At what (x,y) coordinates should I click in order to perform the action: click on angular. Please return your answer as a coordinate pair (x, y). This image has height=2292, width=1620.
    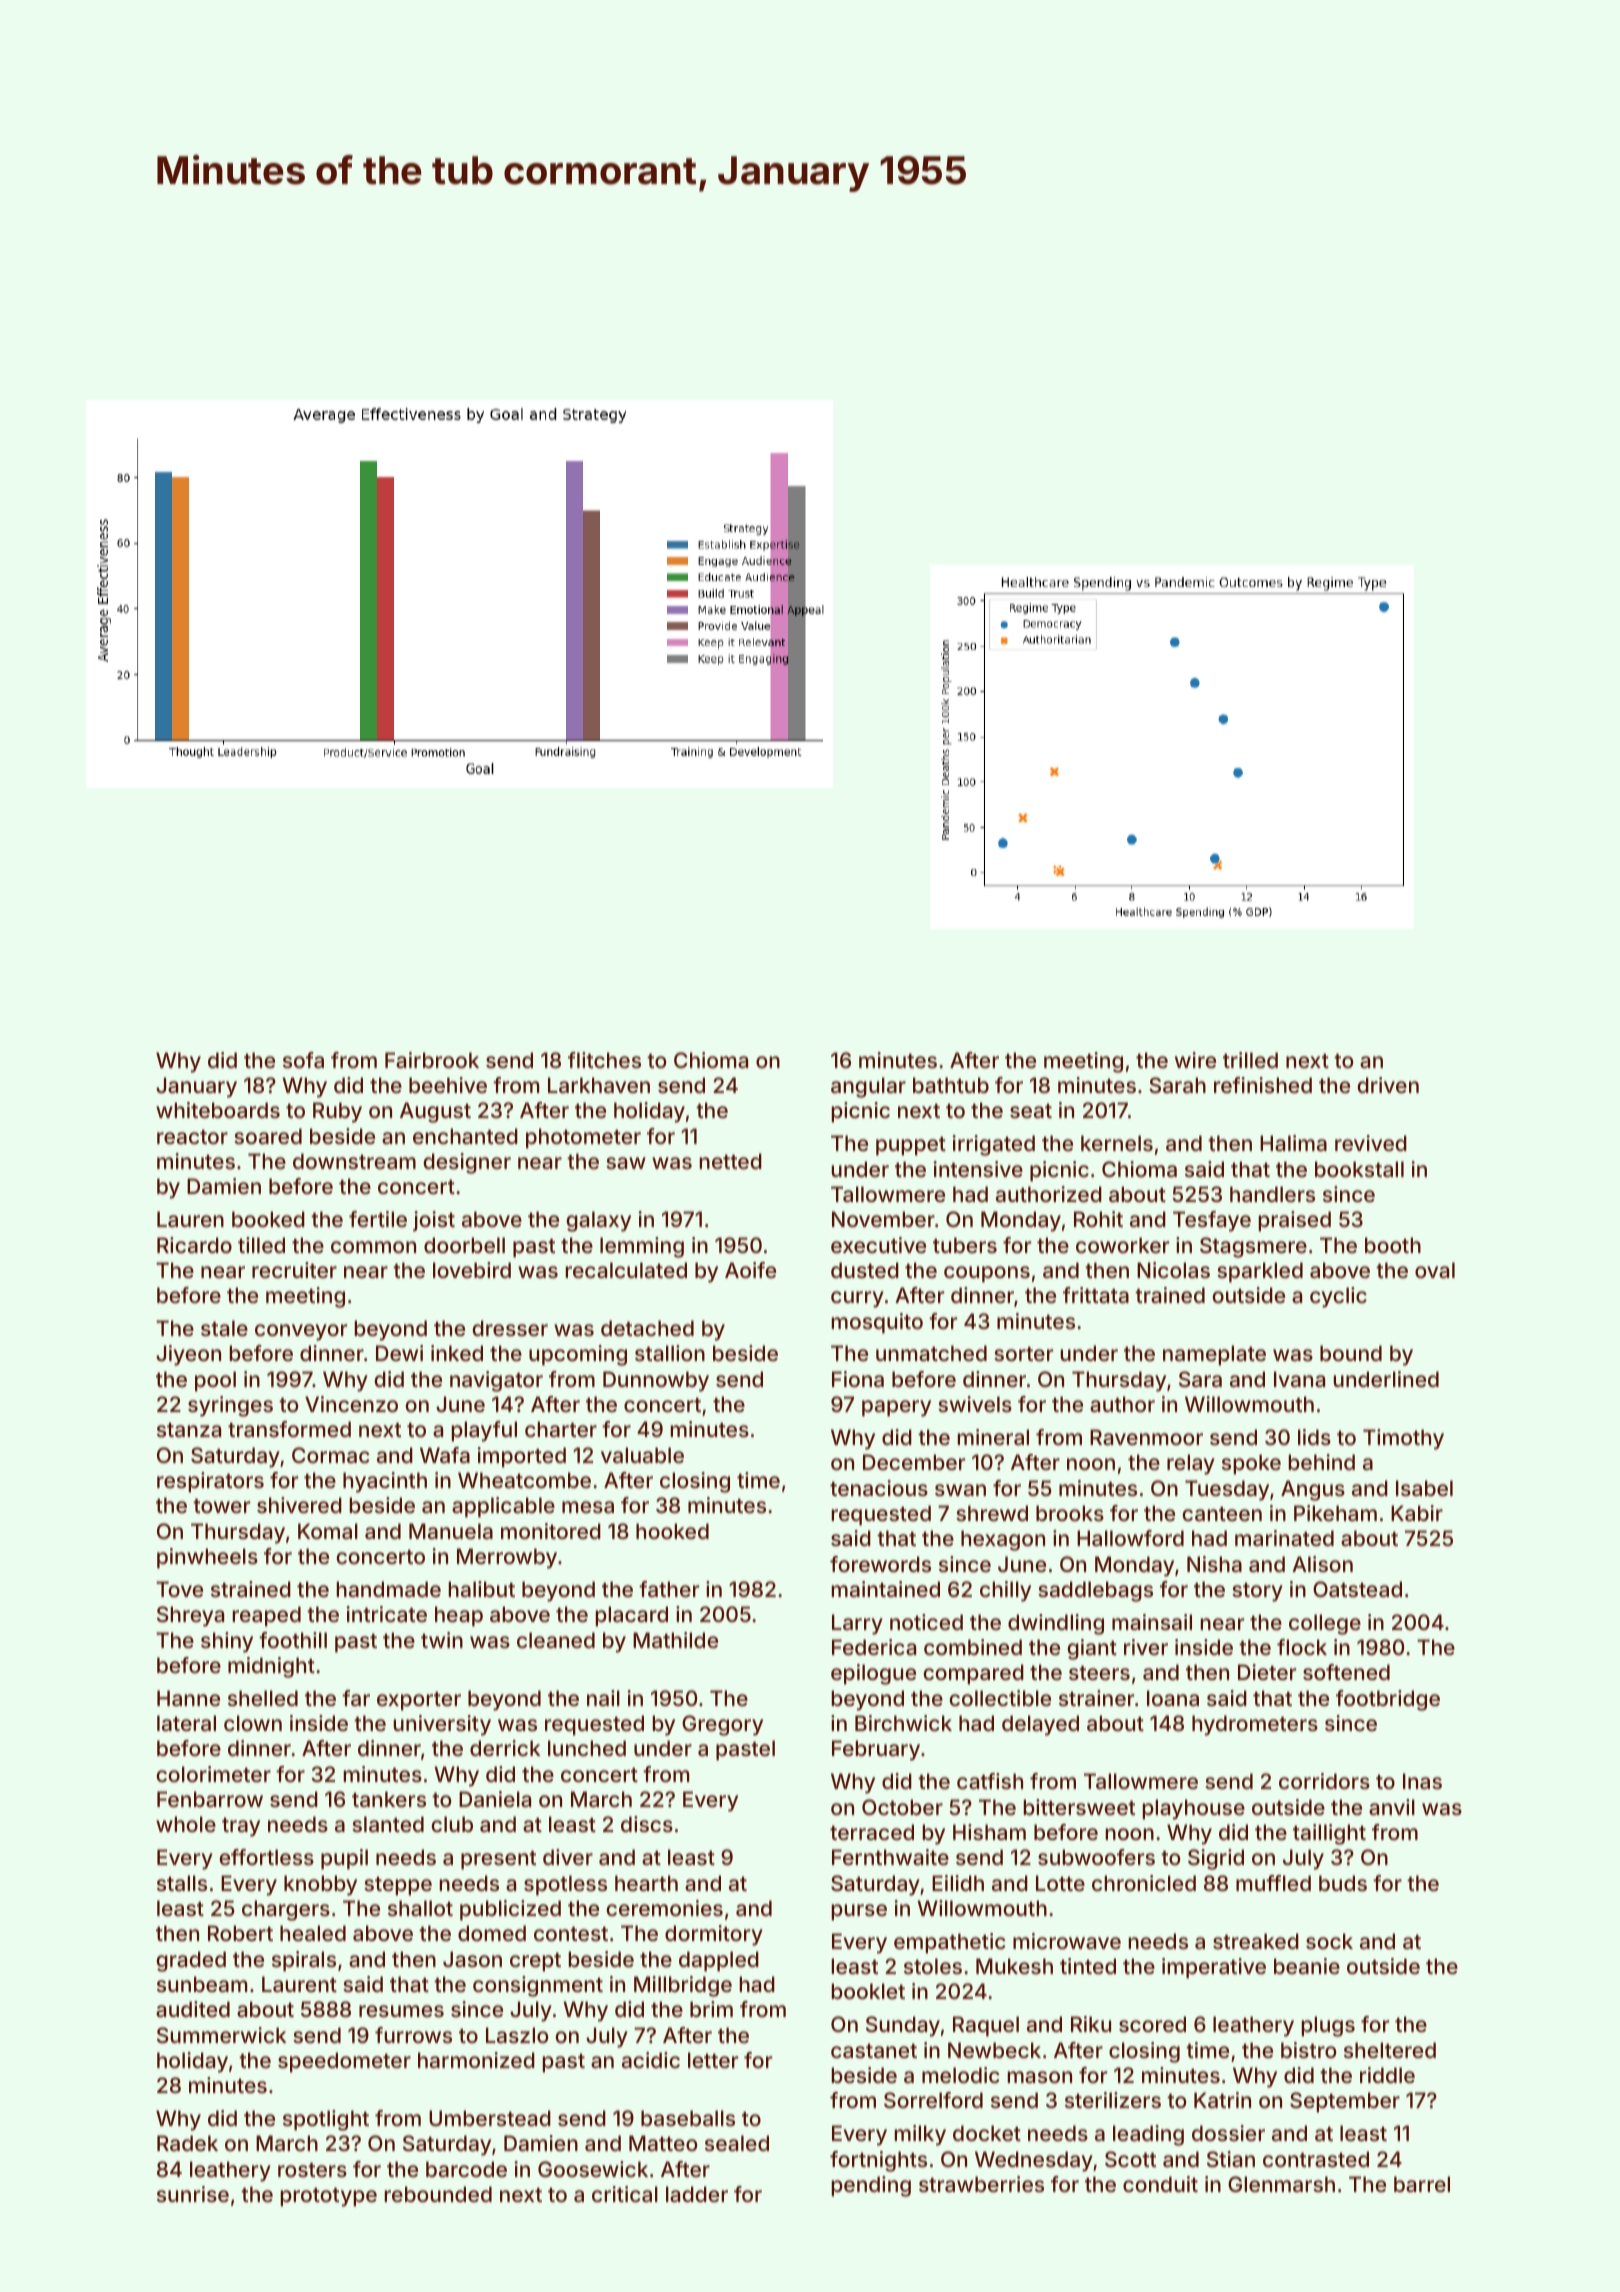
    Looking at the image, I should click on (868, 1087).
